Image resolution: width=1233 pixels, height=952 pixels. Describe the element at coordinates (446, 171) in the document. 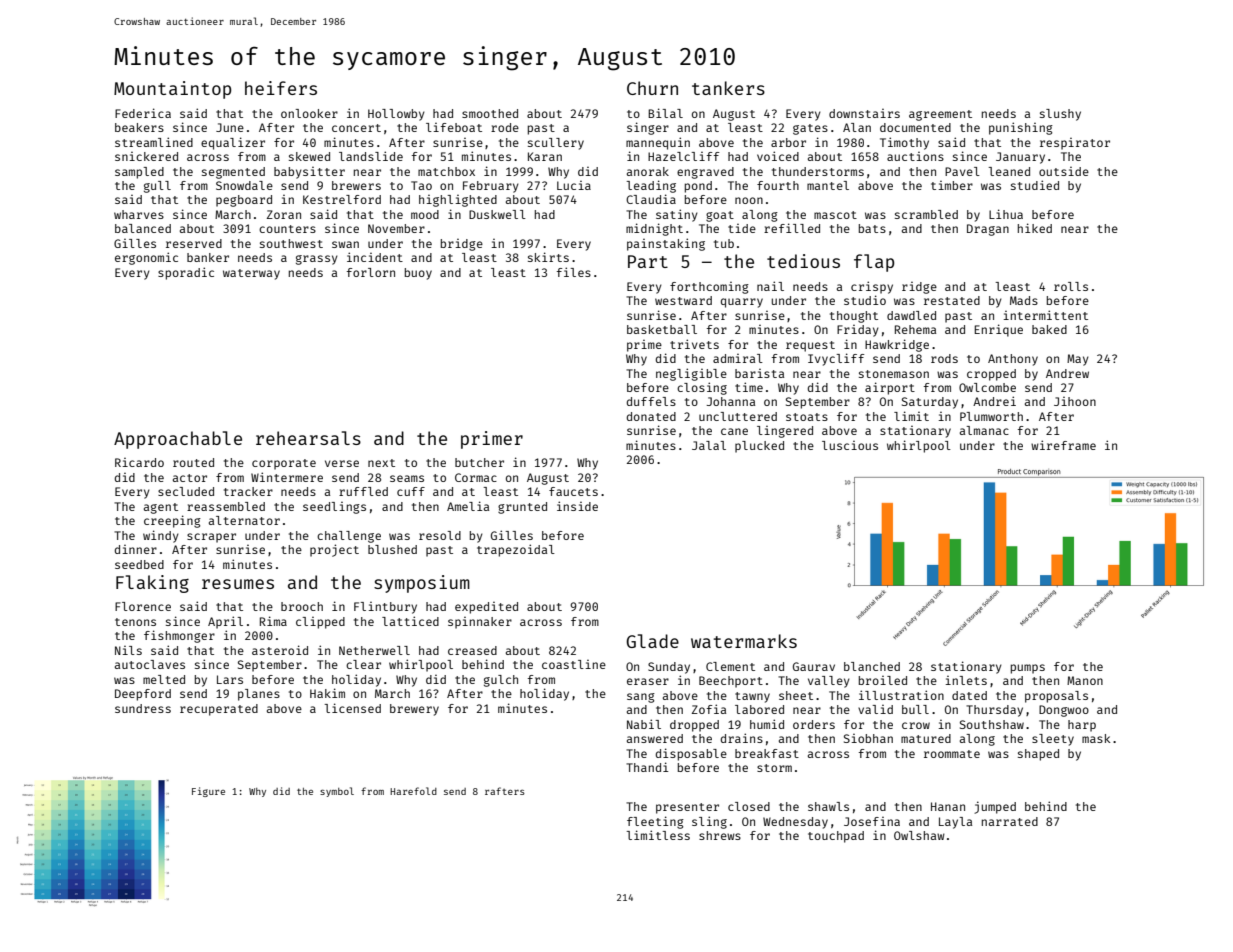

I see `matchbox` at that location.
